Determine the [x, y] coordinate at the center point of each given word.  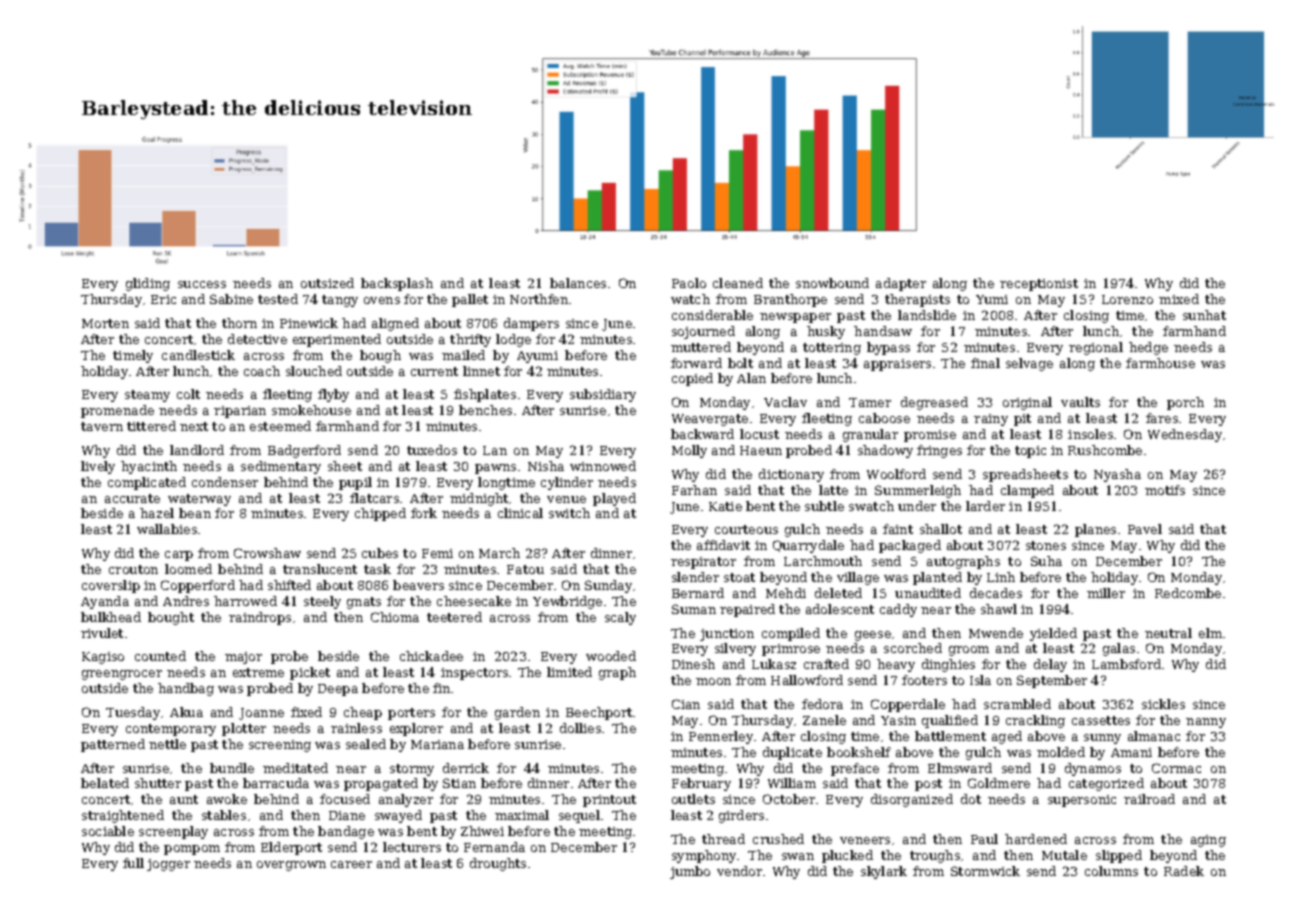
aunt [184, 799]
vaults [1080, 402]
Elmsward [960, 768]
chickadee [431, 656]
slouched [314, 371]
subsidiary [603, 395]
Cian [686, 704]
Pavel [1145, 529]
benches [485, 410]
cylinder [567, 483]
